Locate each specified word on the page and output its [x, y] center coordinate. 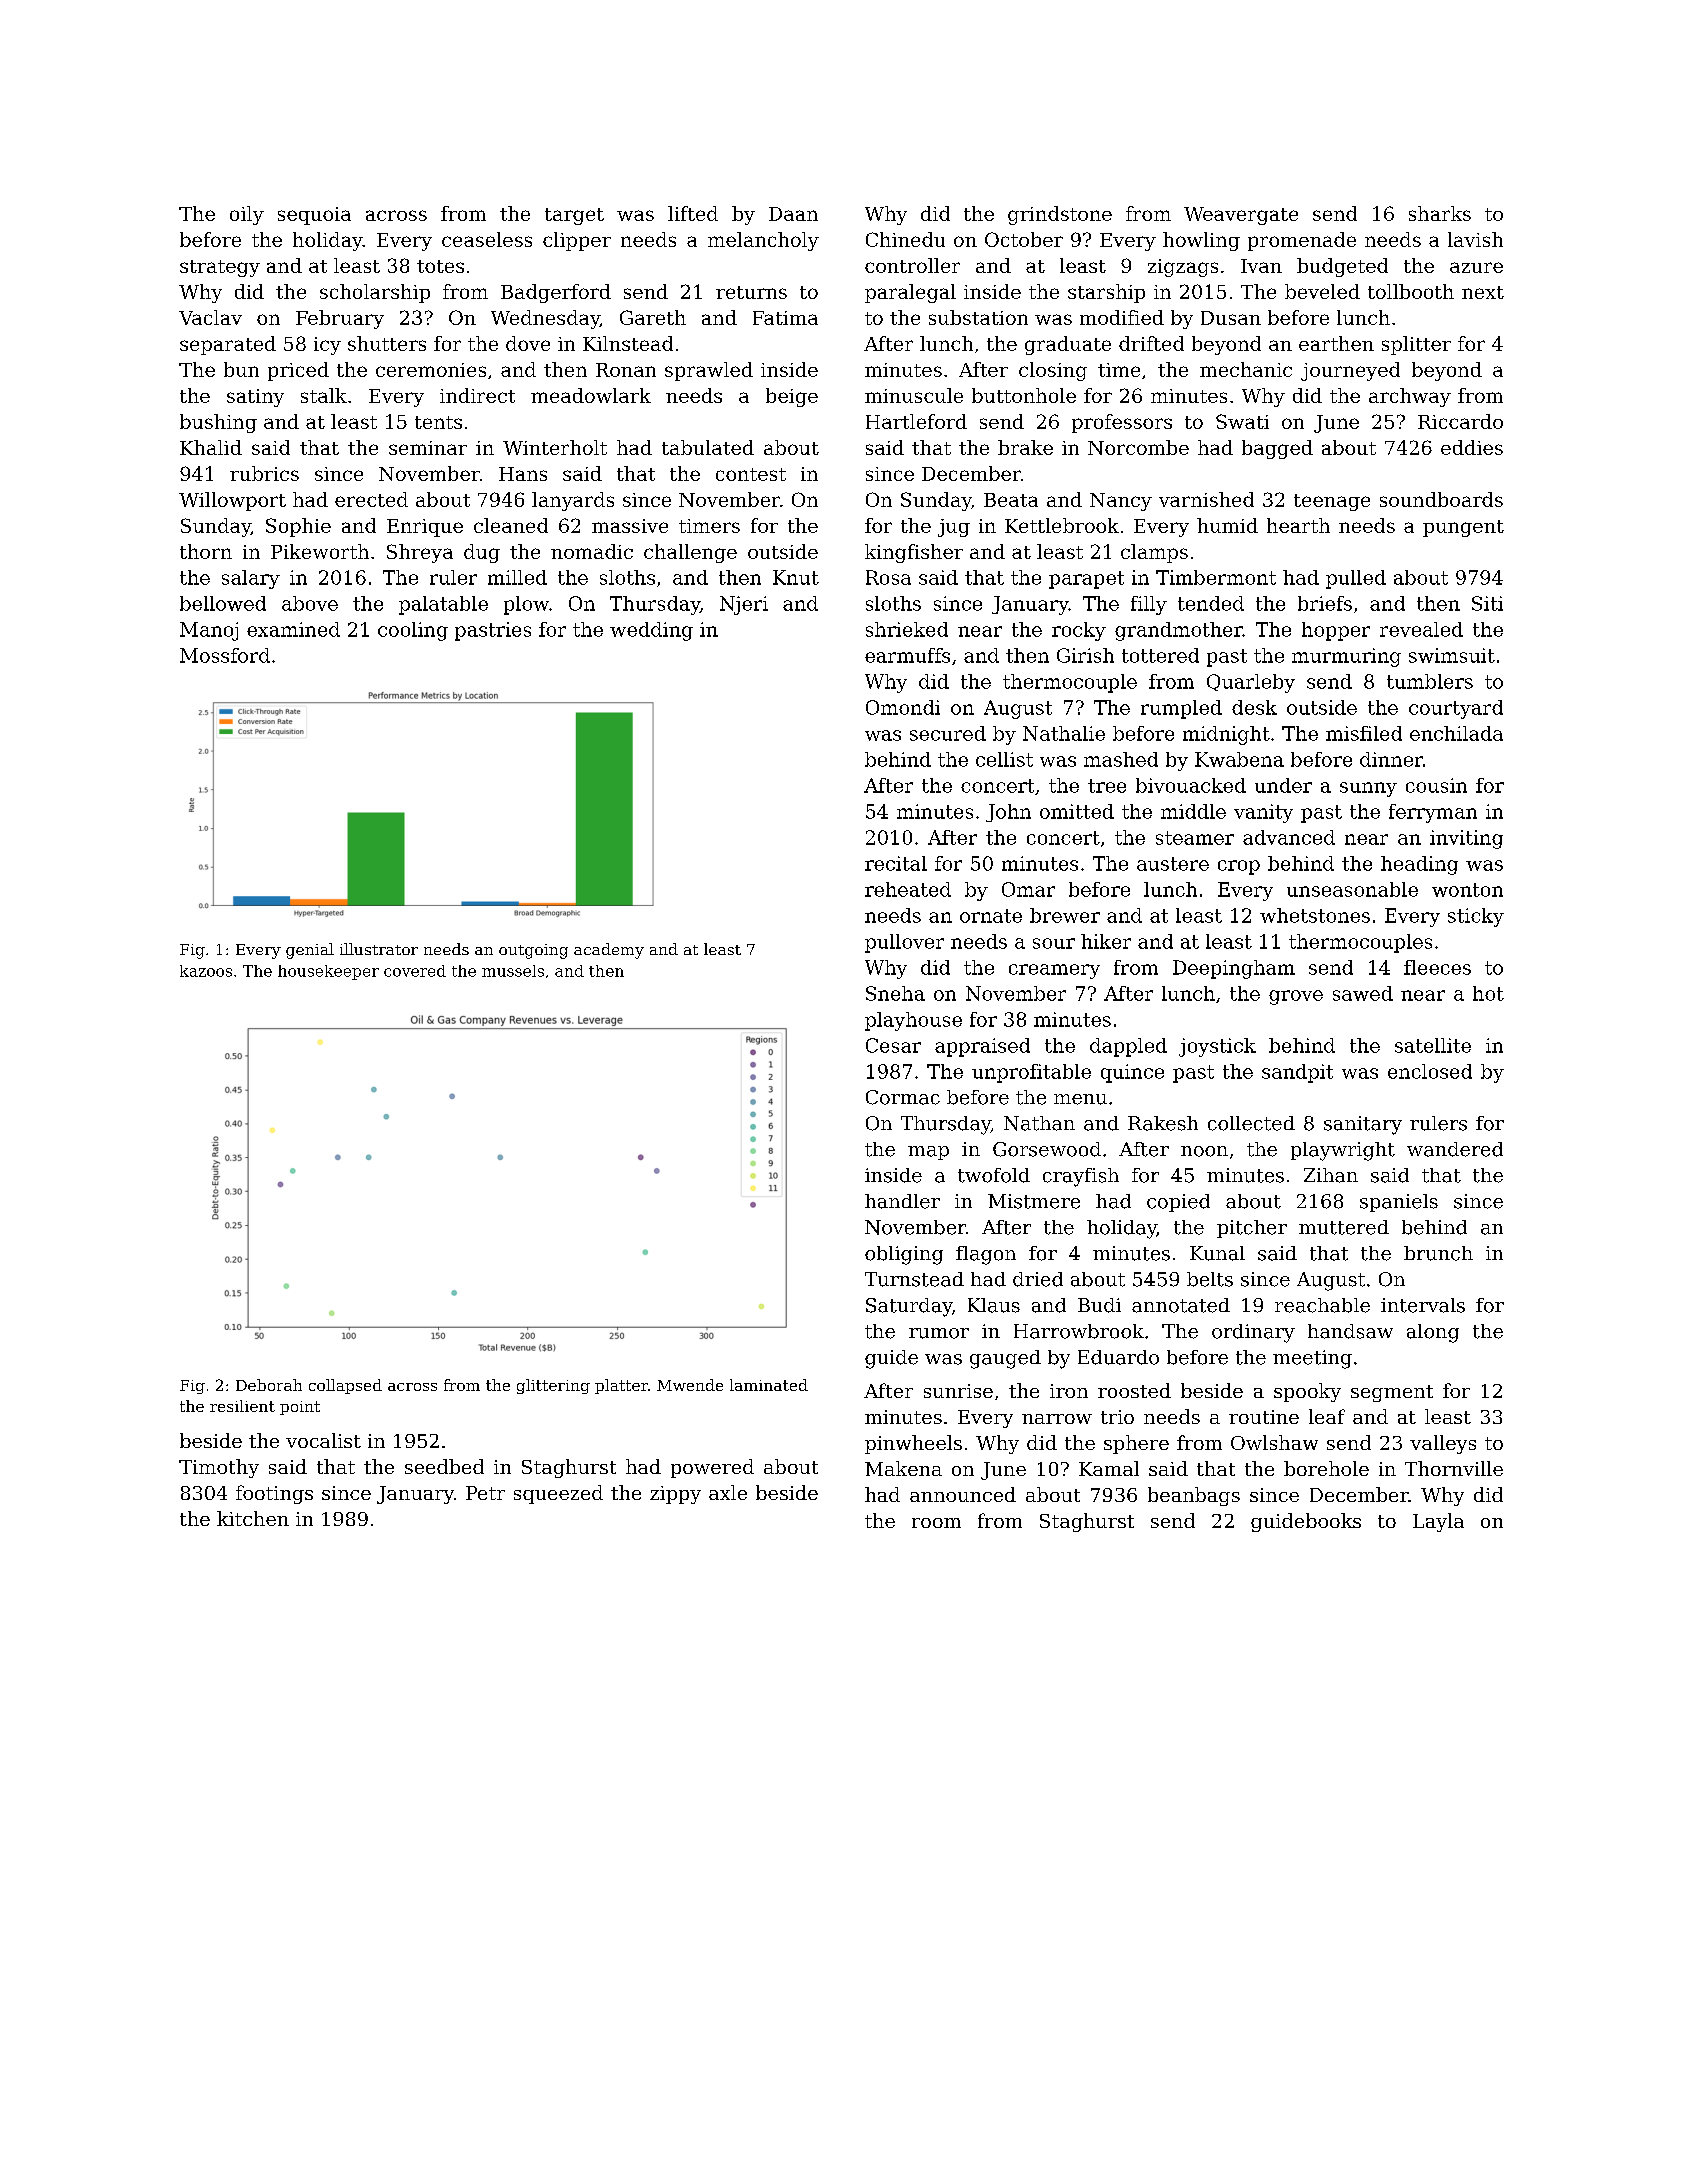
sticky [1476, 917]
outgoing [533, 951]
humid [1227, 525]
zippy [675, 1495]
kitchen [253, 1518]
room [936, 1523]
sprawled [709, 371]
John [1008, 813]
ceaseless [487, 239]
